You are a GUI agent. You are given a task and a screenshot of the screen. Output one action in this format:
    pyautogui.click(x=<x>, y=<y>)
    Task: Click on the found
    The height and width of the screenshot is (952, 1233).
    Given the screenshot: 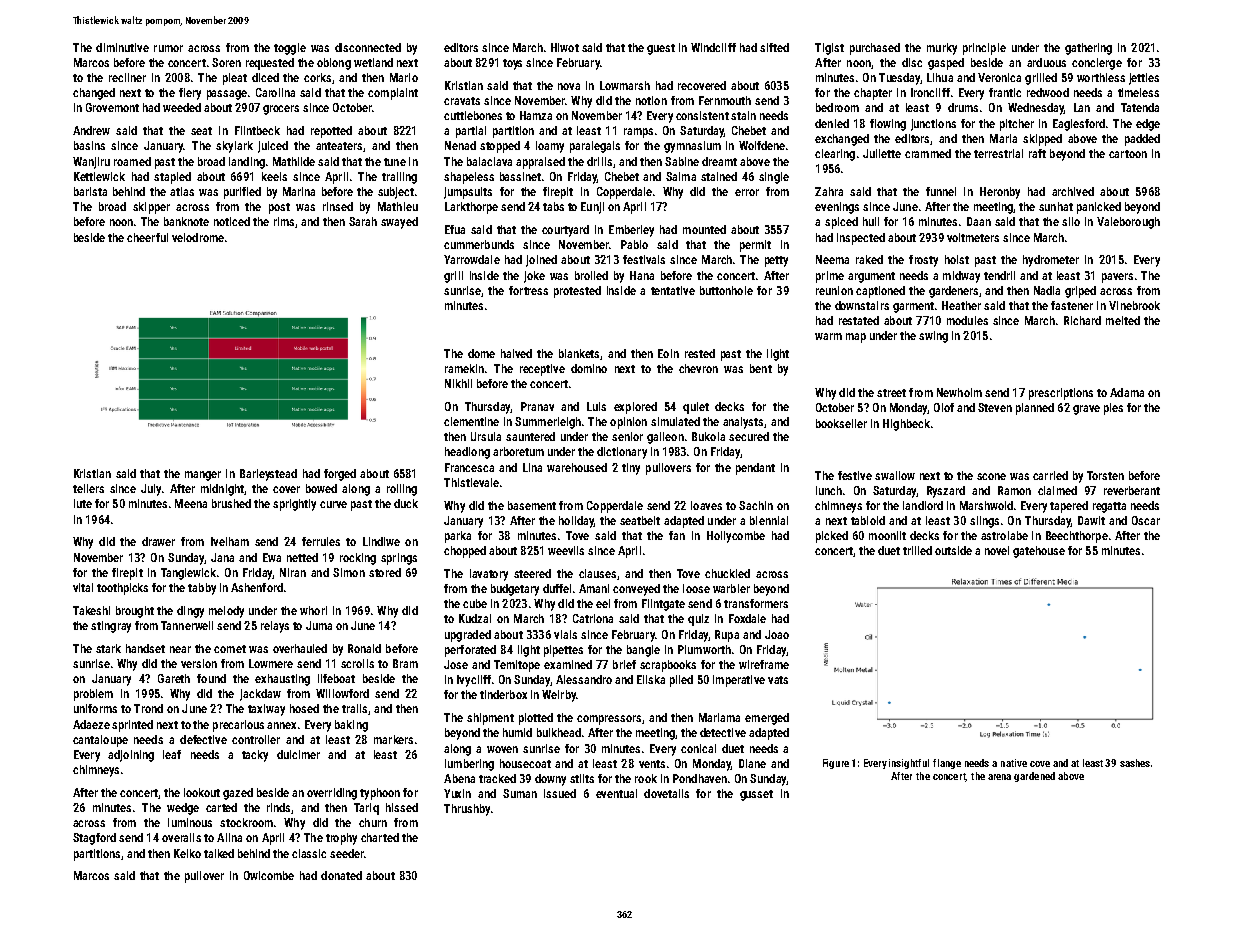 What is the action you would take?
    pyautogui.click(x=211, y=678)
